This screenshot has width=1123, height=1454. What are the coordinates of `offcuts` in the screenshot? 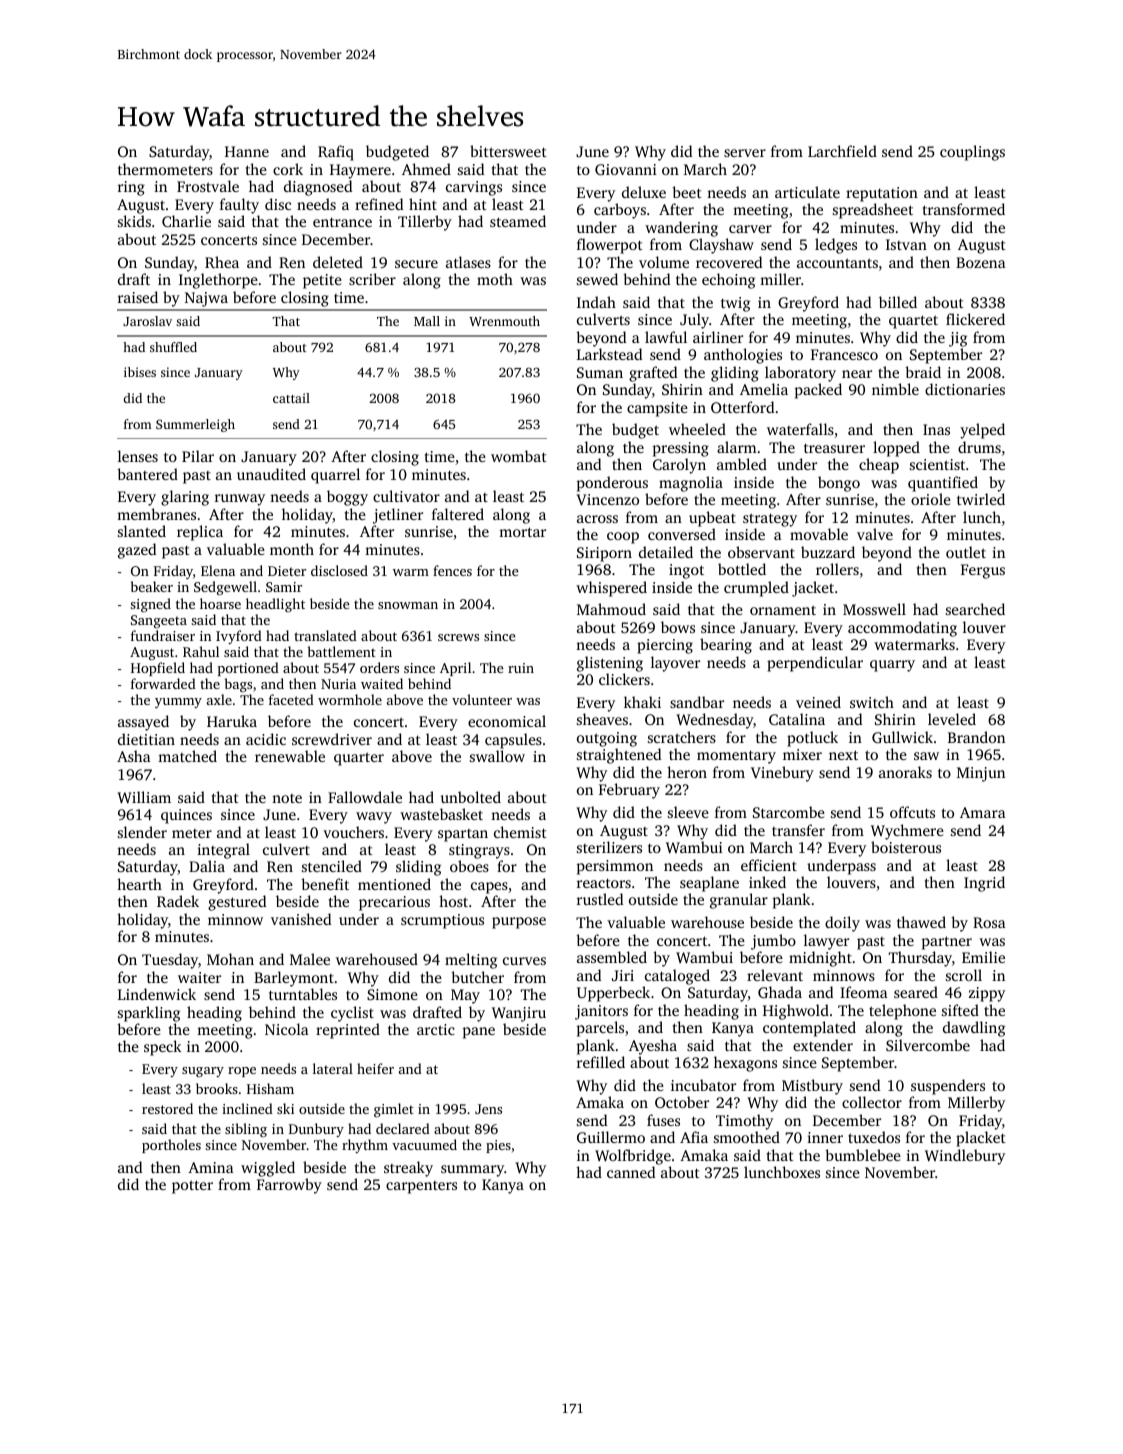 It's located at (912, 812).
